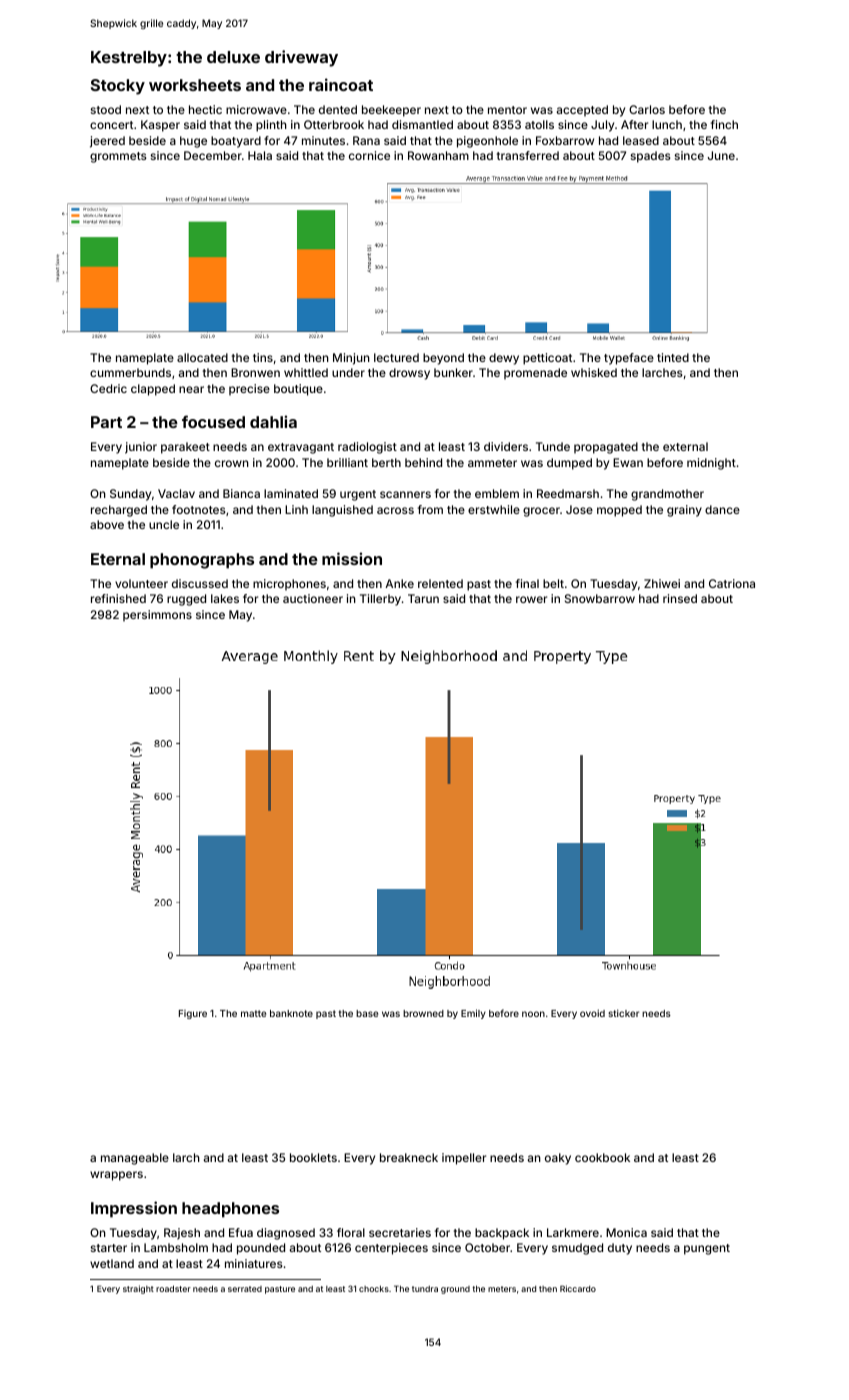 This document has height=1400, width=849. Describe the element at coordinates (650, 157) in the document. I see `spades` at that location.
